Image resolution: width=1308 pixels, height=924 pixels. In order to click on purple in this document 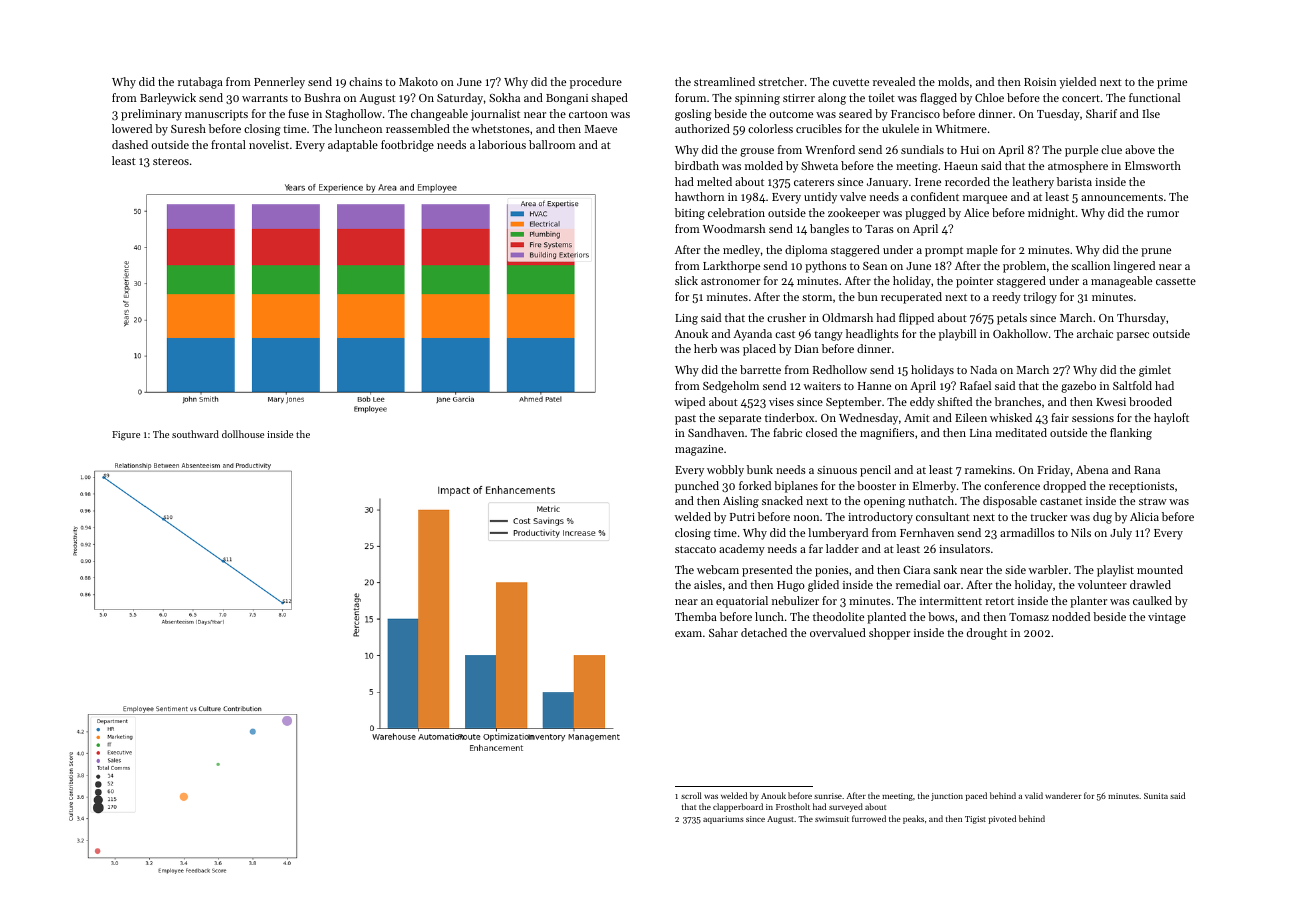, I will do `click(1081, 151)`.
